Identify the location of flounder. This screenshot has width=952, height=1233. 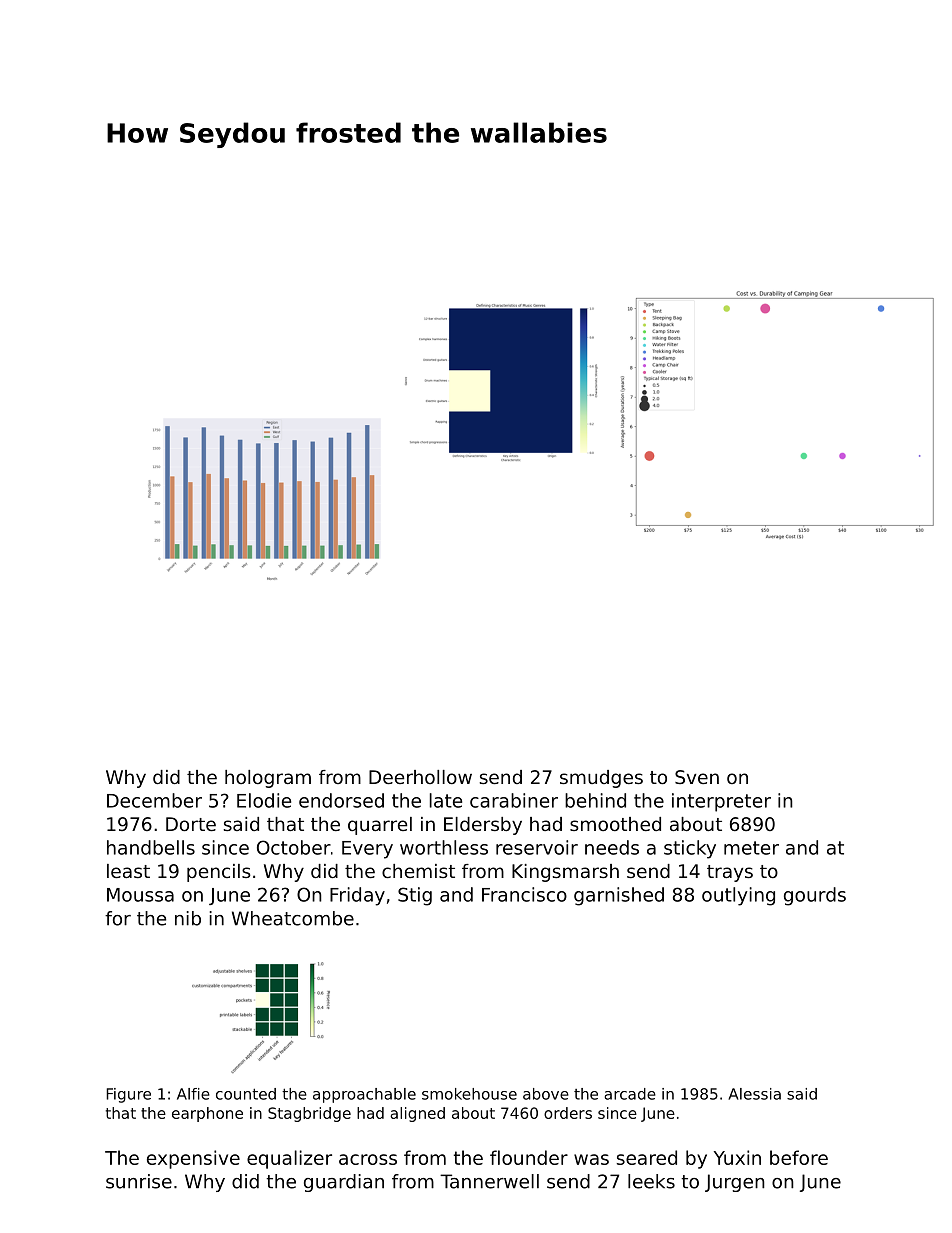
(529, 1157).
